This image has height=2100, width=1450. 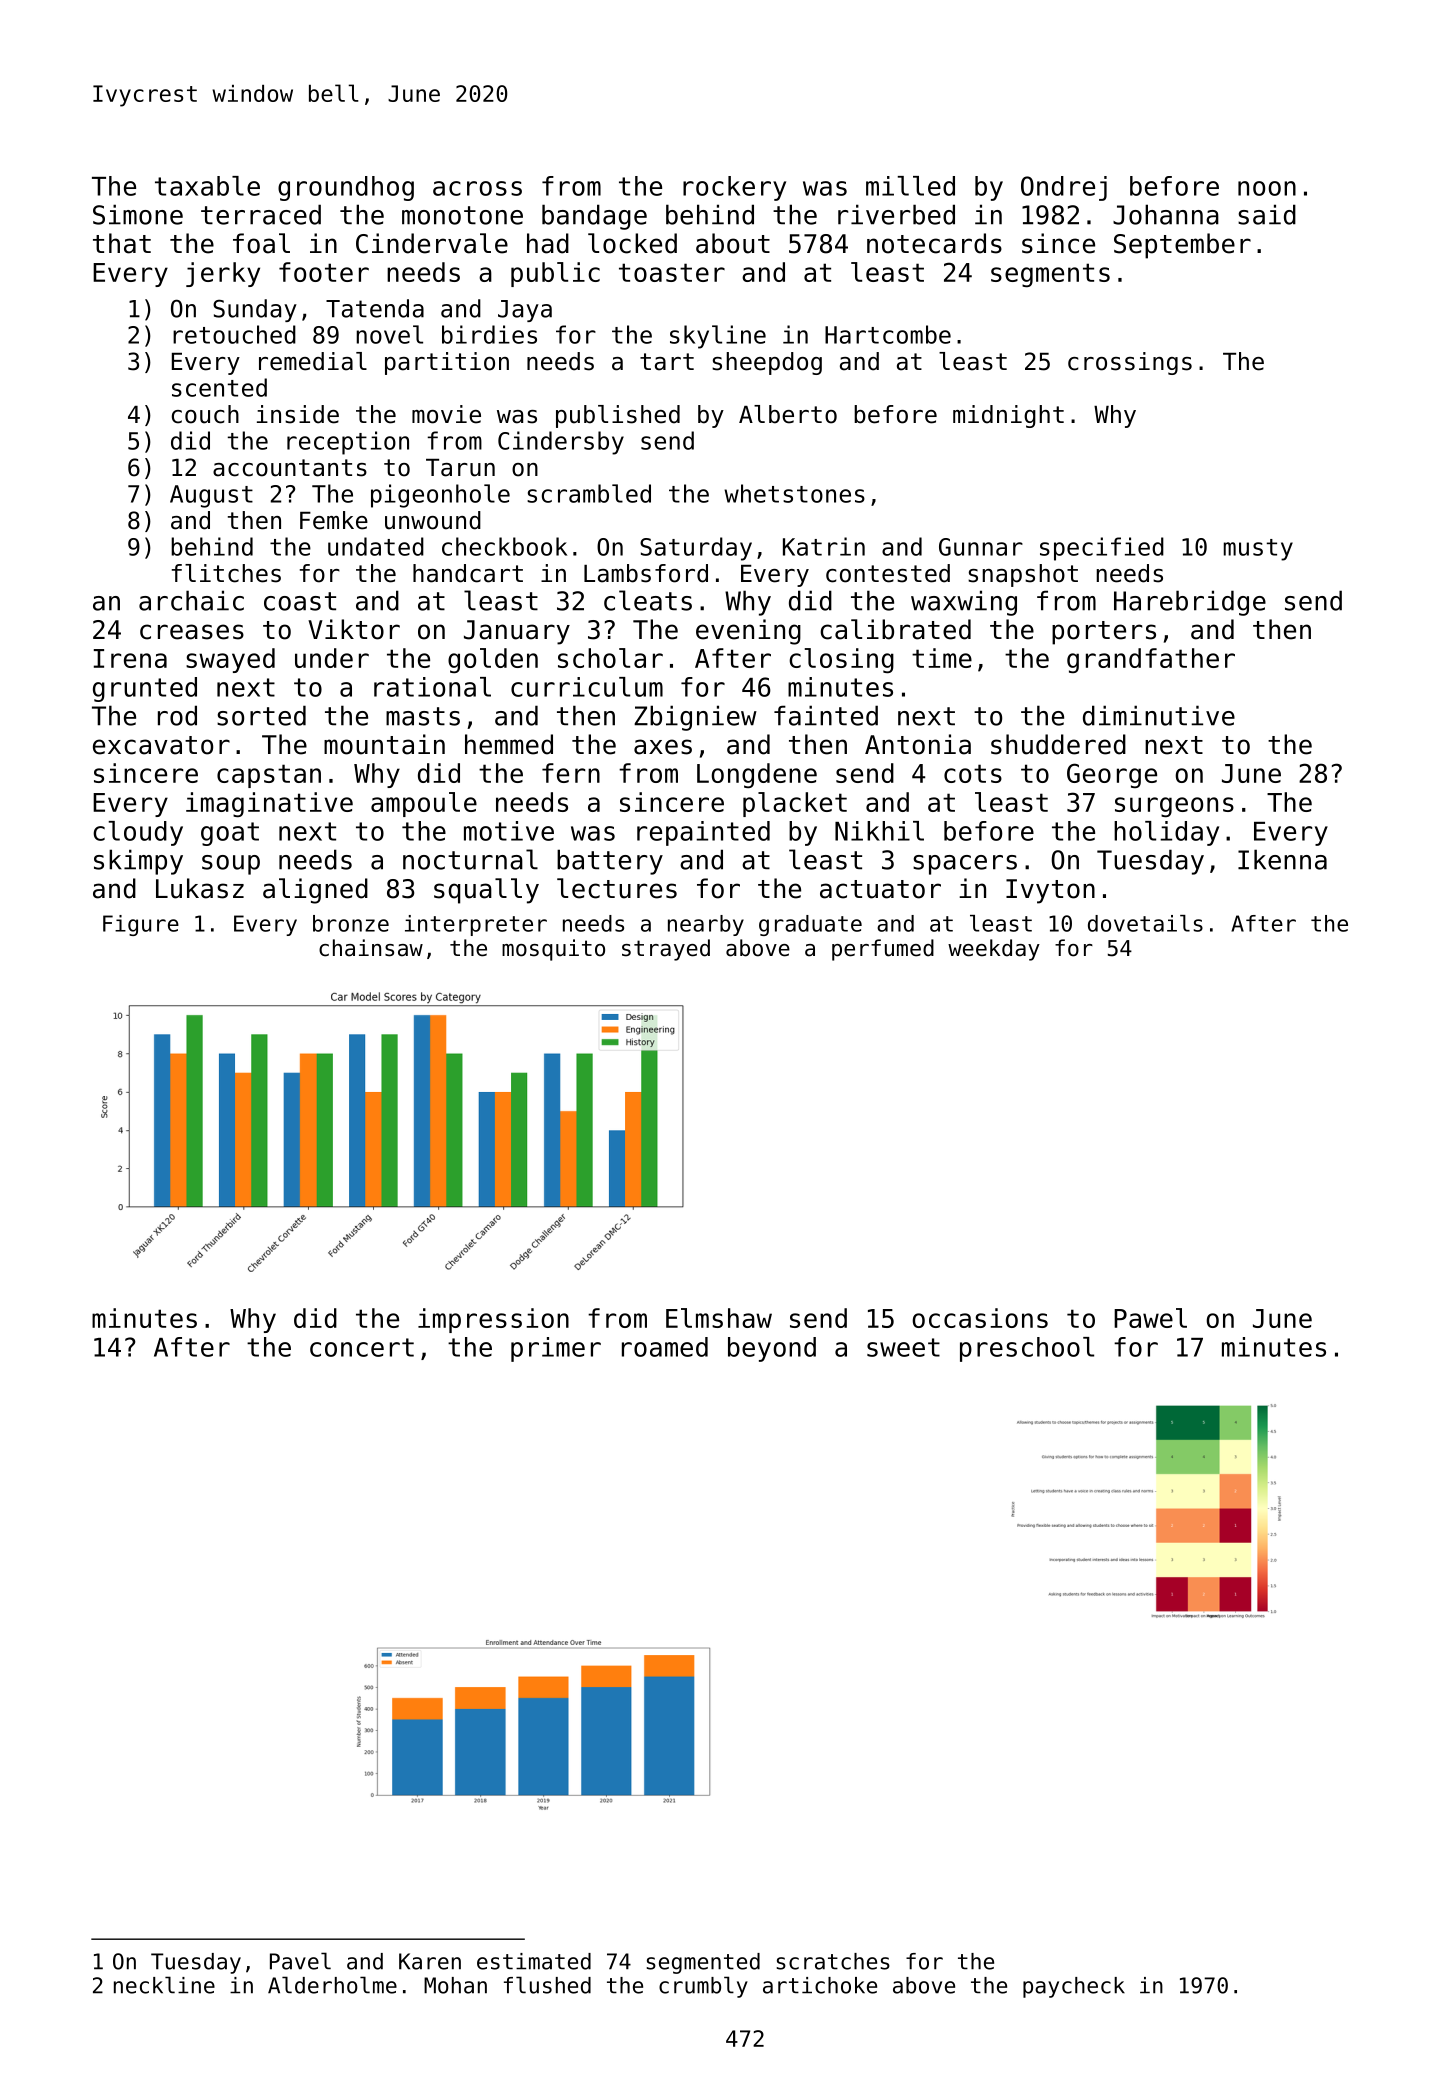 What do you see at coordinates (833, 1961) in the image?
I see `scratches` at bounding box center [833, 1961].
